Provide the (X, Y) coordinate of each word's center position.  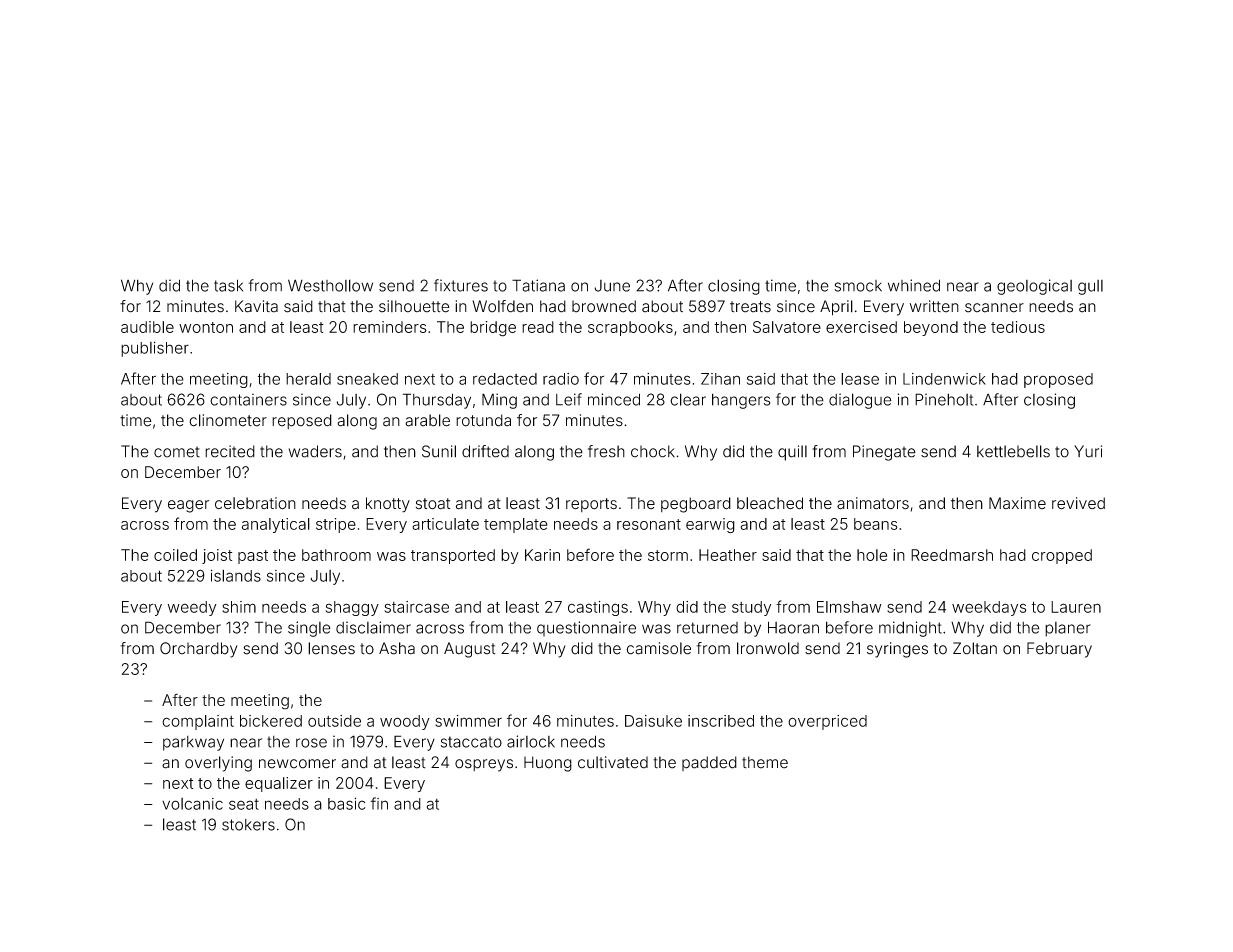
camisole (658, 648)
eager (188, 506)
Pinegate (884, 453)
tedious (1018, 327)
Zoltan (975, 648)
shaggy (352, 608)
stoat (433, 504)
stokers (248, 825)
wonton (206, 327)
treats (750, 307)
